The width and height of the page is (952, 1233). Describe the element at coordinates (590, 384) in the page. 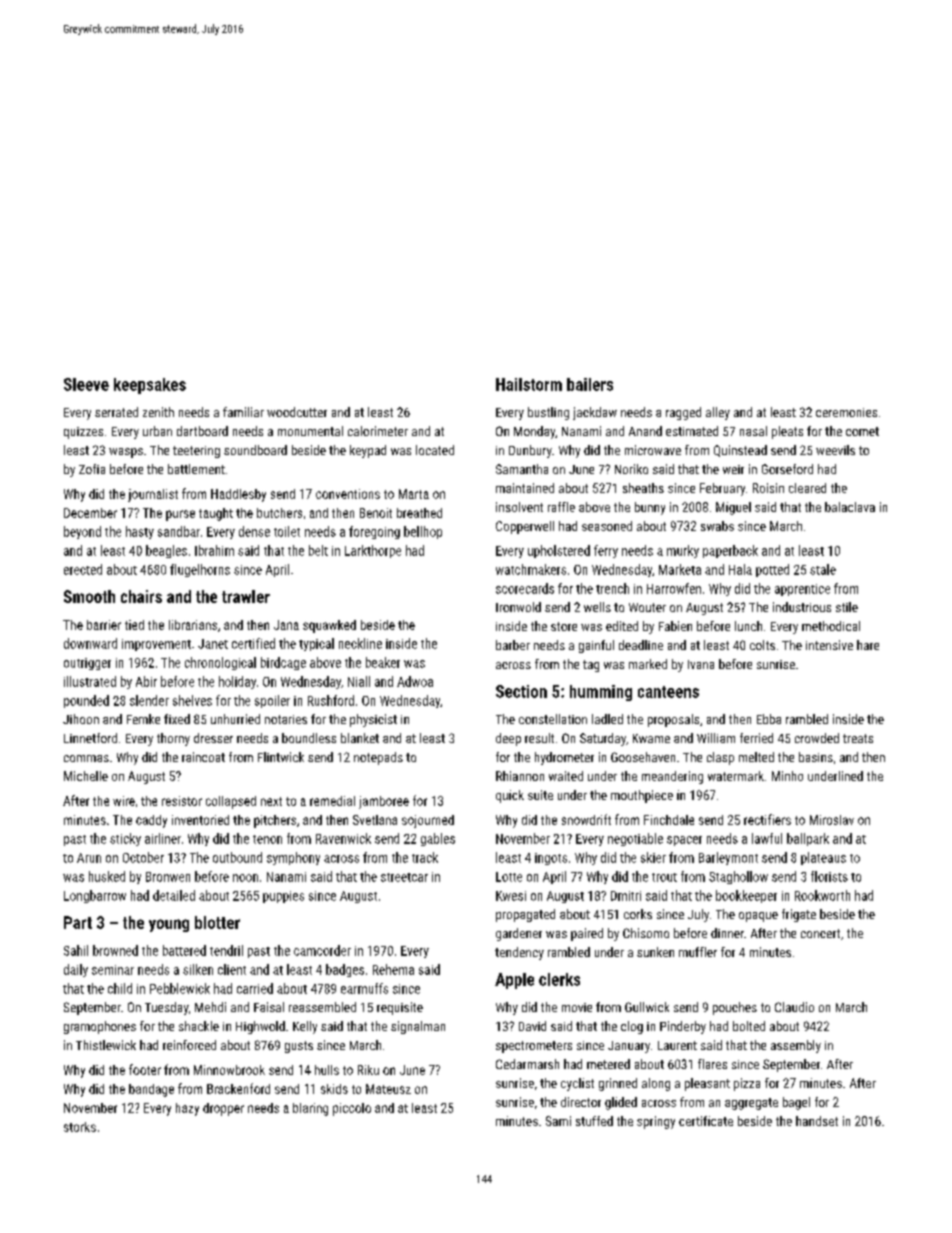

I see `bailers` at that location.
